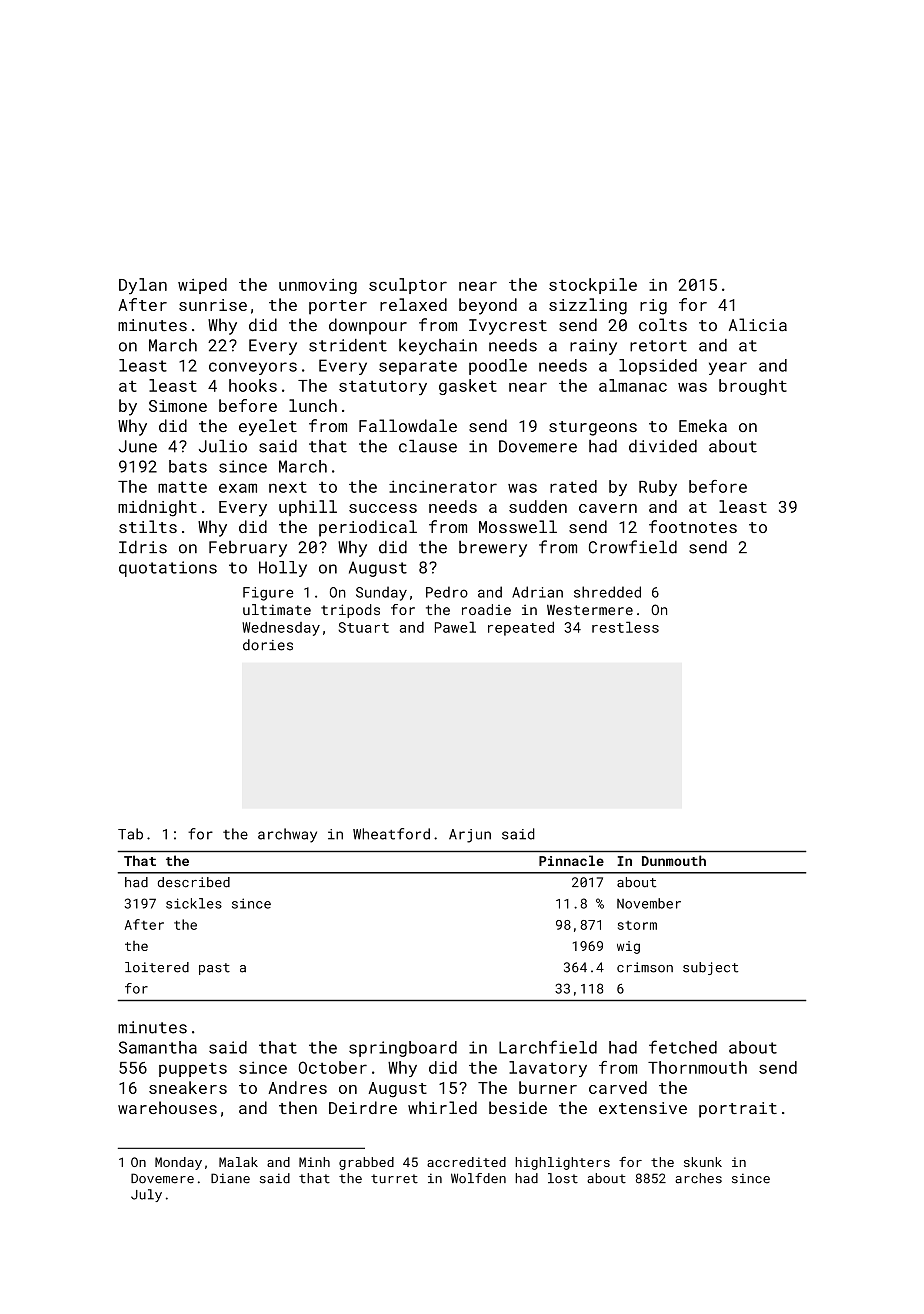  What do you see at coordinates (148, 526) in the screenshot?
I see `stilts` at bounding box center [148, 526].
